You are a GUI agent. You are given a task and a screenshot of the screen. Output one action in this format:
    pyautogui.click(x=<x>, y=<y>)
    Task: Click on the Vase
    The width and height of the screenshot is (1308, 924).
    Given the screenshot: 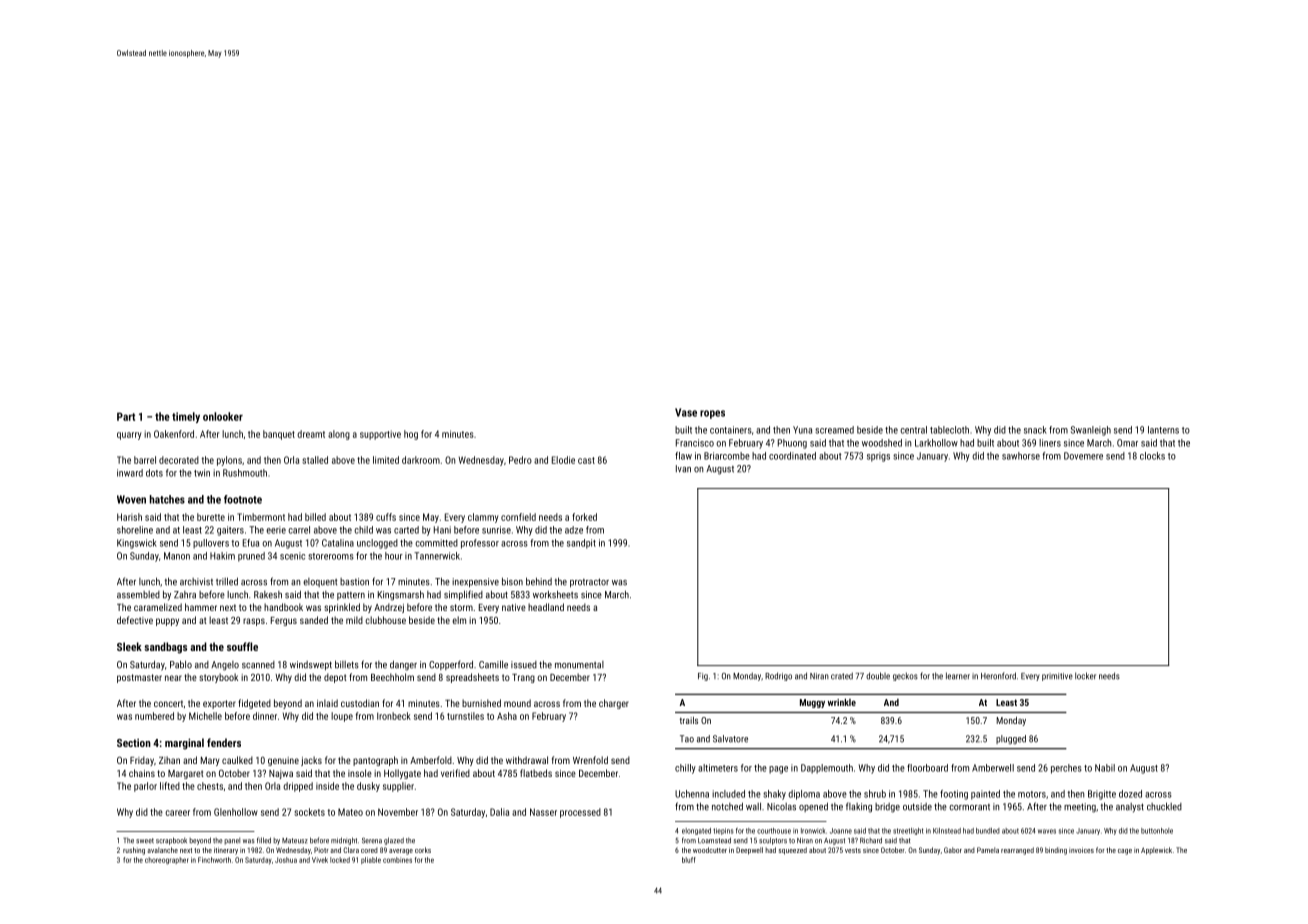 What is the action you would take?
    pyautogui.click(x=686, y=412)
